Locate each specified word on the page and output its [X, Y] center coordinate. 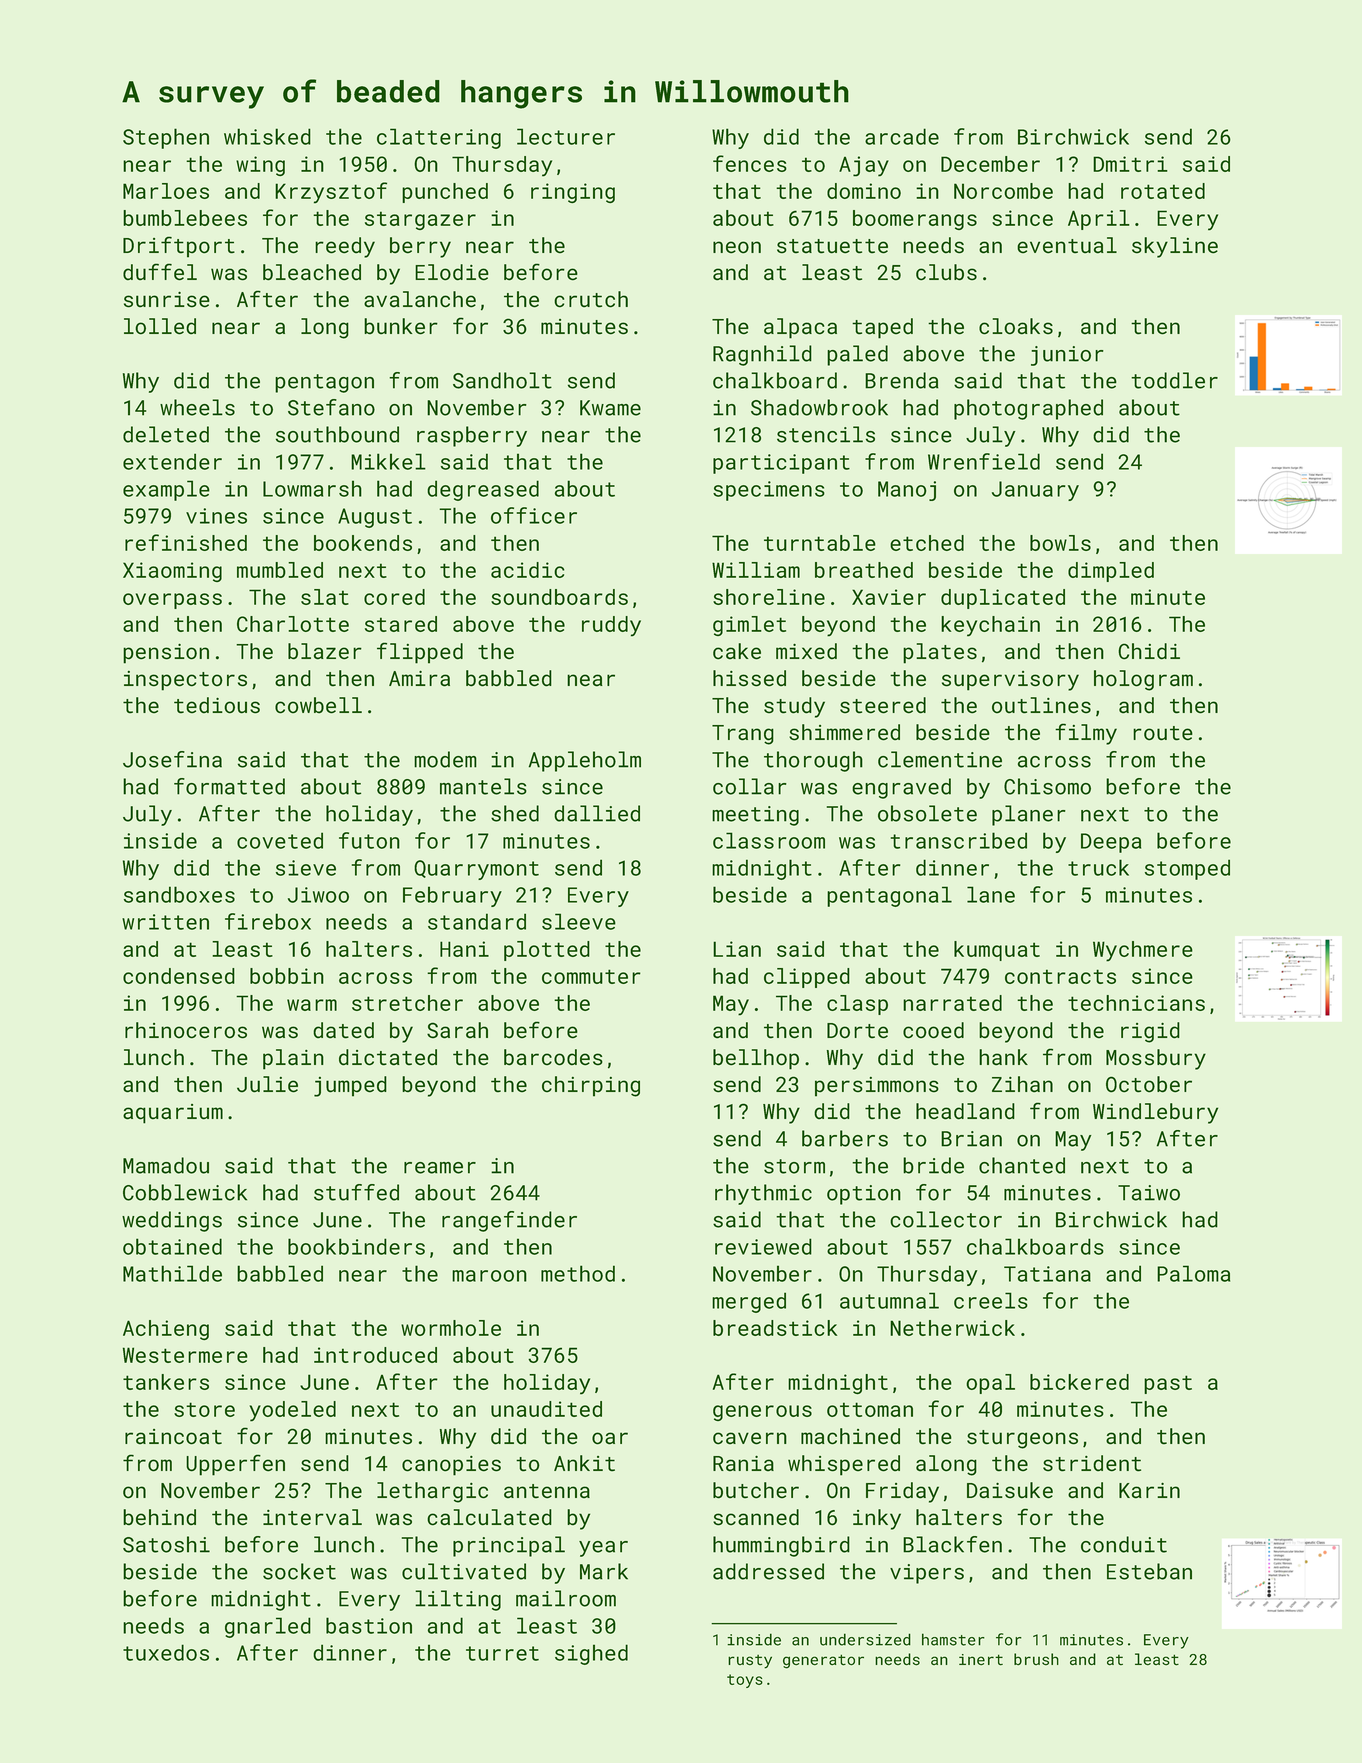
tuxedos [166, 1652]
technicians [1136, 1003]
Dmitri [1130, 164]
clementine [940, 759]
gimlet [749, 626]
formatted [229, 786]
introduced [375, 1355]
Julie [267, 1084]
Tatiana [1047, 1274]
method [578, 1273]
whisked [267, 136]
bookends [363, 543]
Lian [737, 949]
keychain [990, 626]
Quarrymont [476, 870]
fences [750, 163]
